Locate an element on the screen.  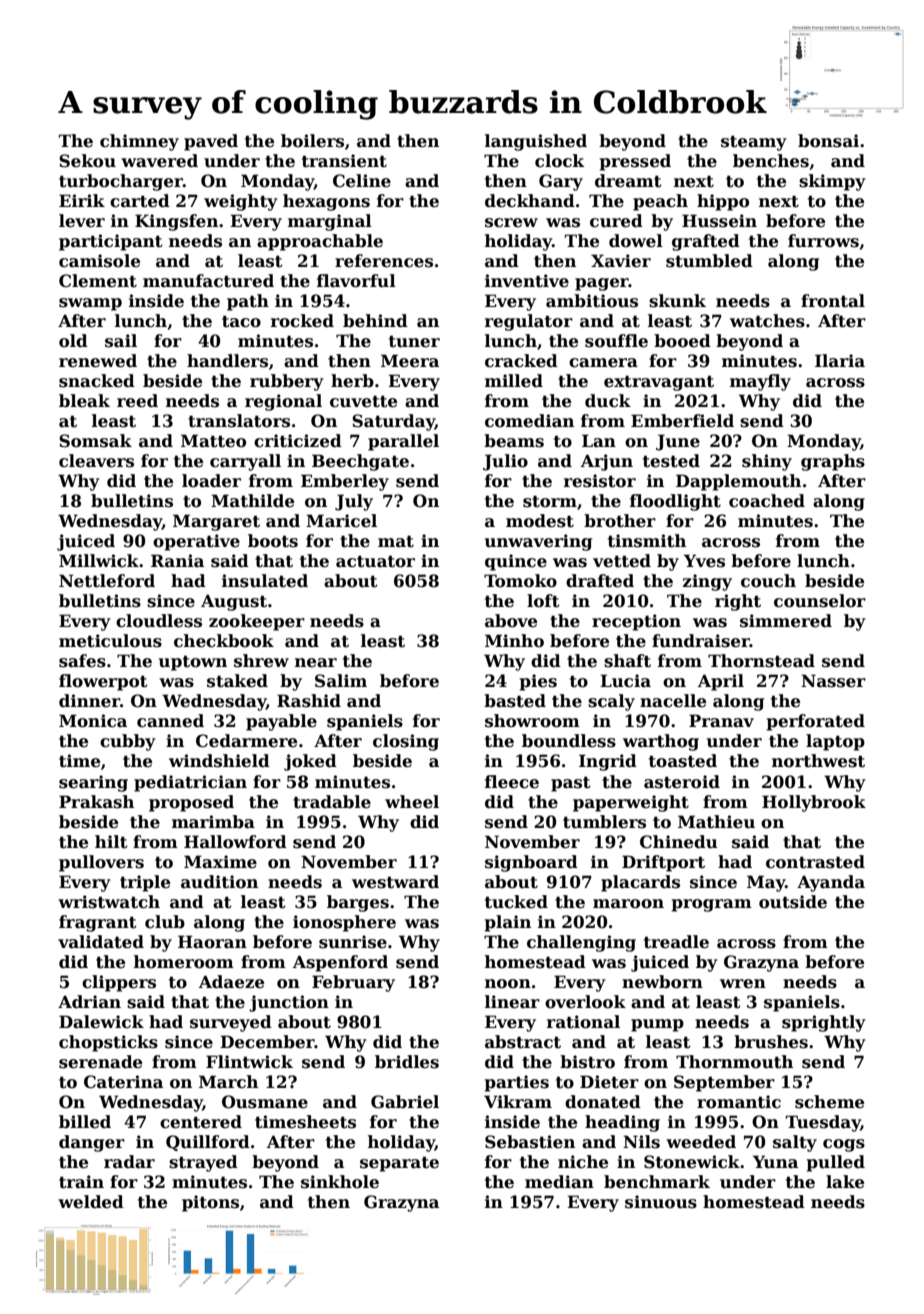
clippers is located at coordinates (119, 983).
